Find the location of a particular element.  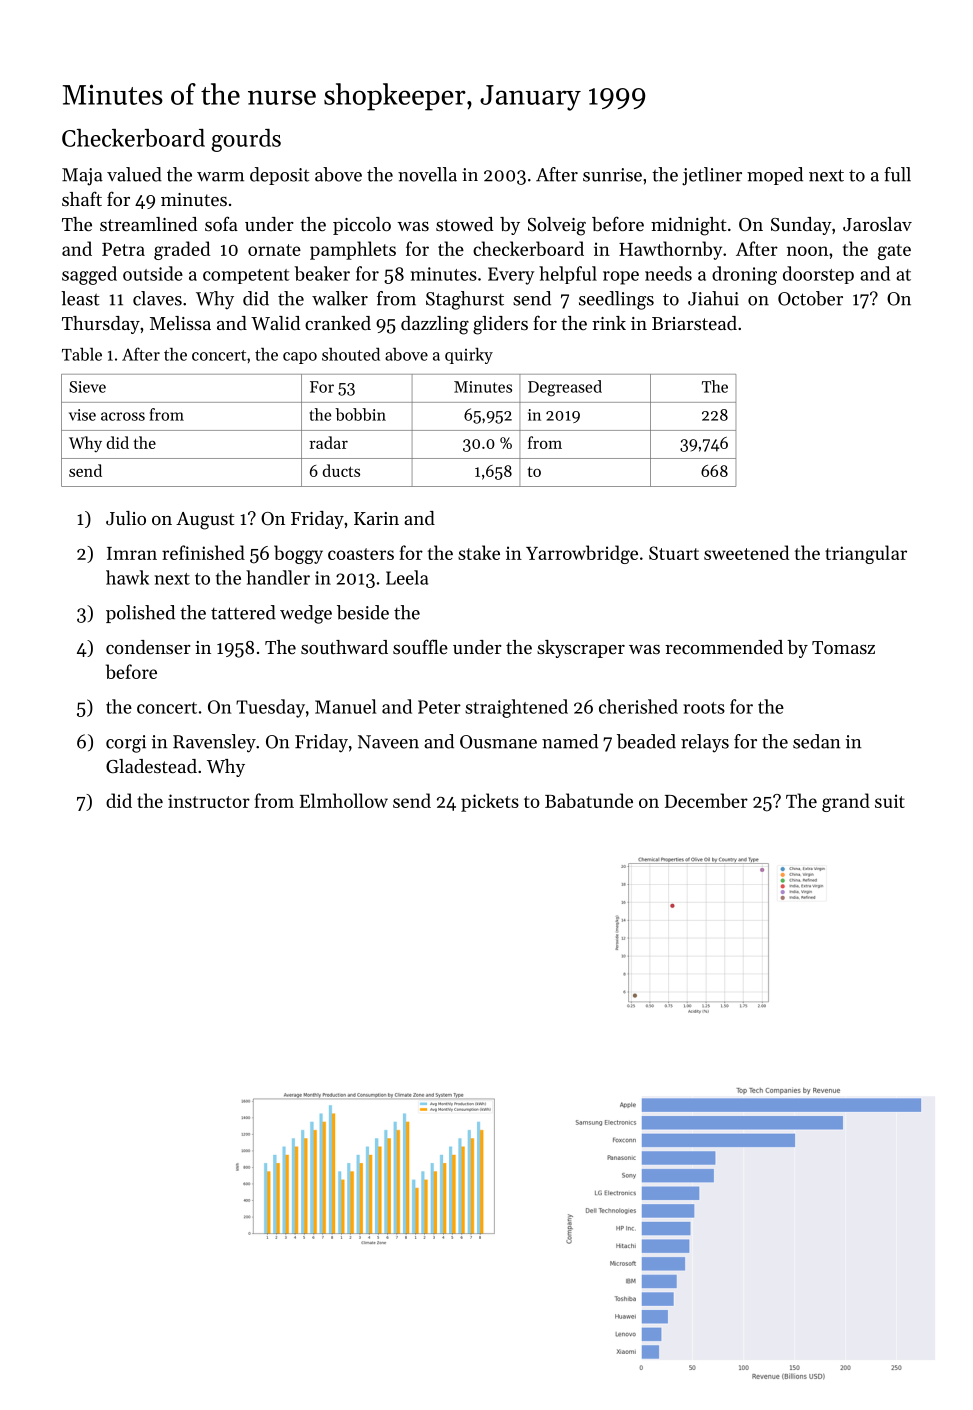

Jaroslav is located at coordinates (877, 224).
